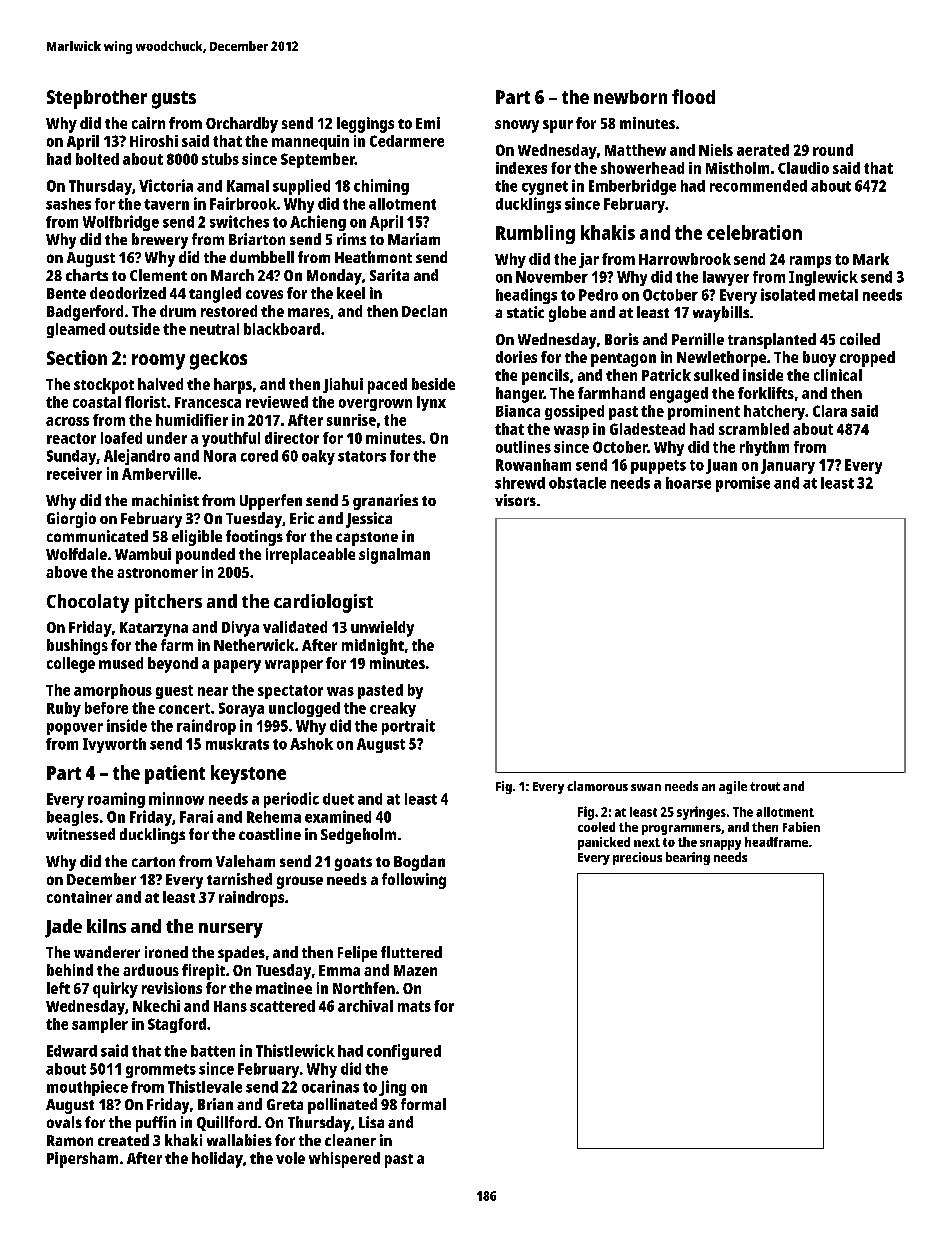 The height and width of the page is (1233, 952). I want to click on round, so click(833, 150).
